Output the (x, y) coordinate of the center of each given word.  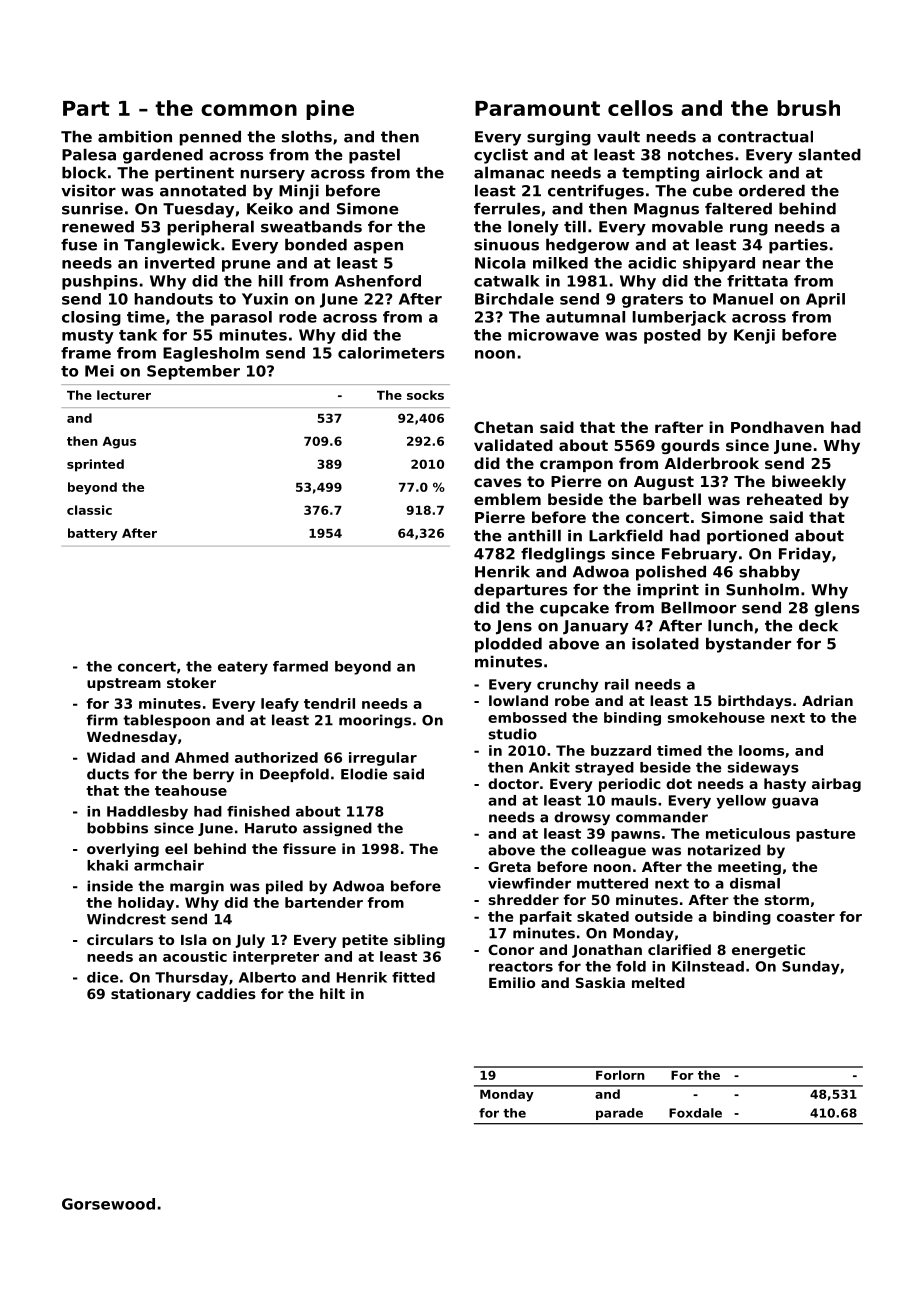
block (84, 172)
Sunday (811, 968)
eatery (243, 668)
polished (671, 573)
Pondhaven (777, 427)
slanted (830, 154)
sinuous (506, 244)
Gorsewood (108, 1204)
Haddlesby (147, 813)
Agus (119, 443)
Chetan (503, 427)
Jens (514, 627)
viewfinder (529, 883)
